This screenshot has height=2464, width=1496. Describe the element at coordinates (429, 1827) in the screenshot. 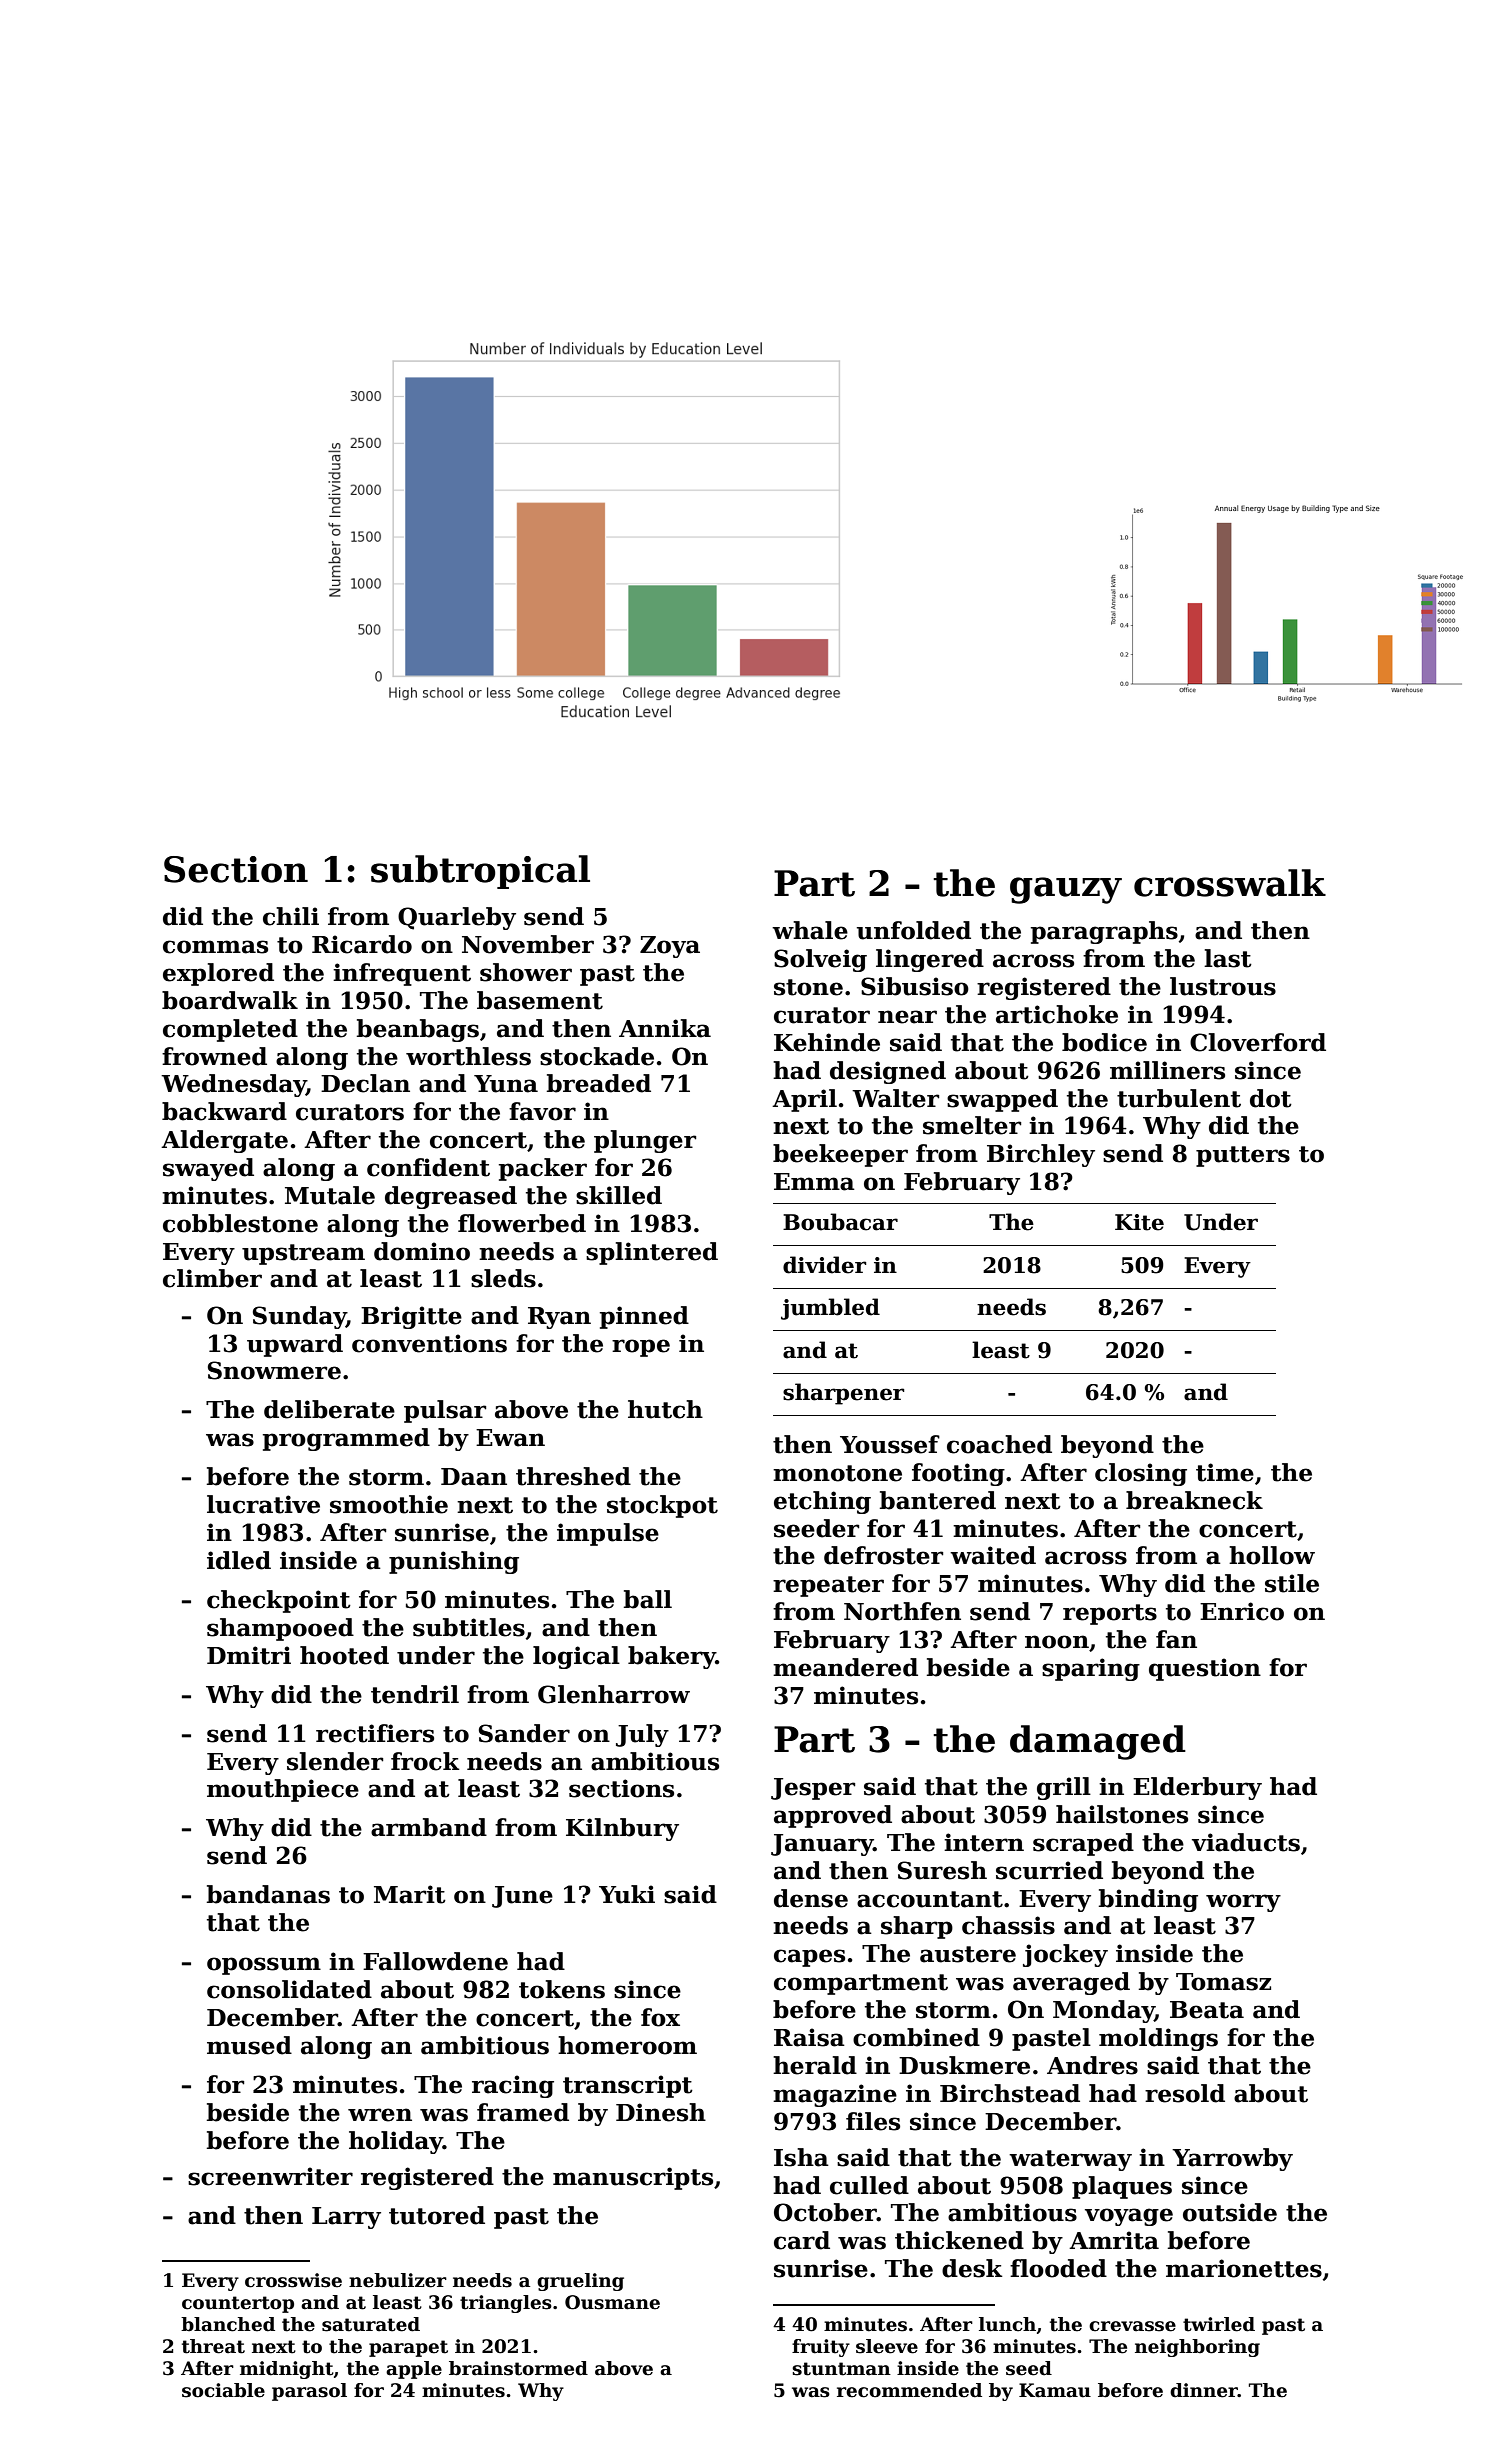

I see `armband` at that location.
